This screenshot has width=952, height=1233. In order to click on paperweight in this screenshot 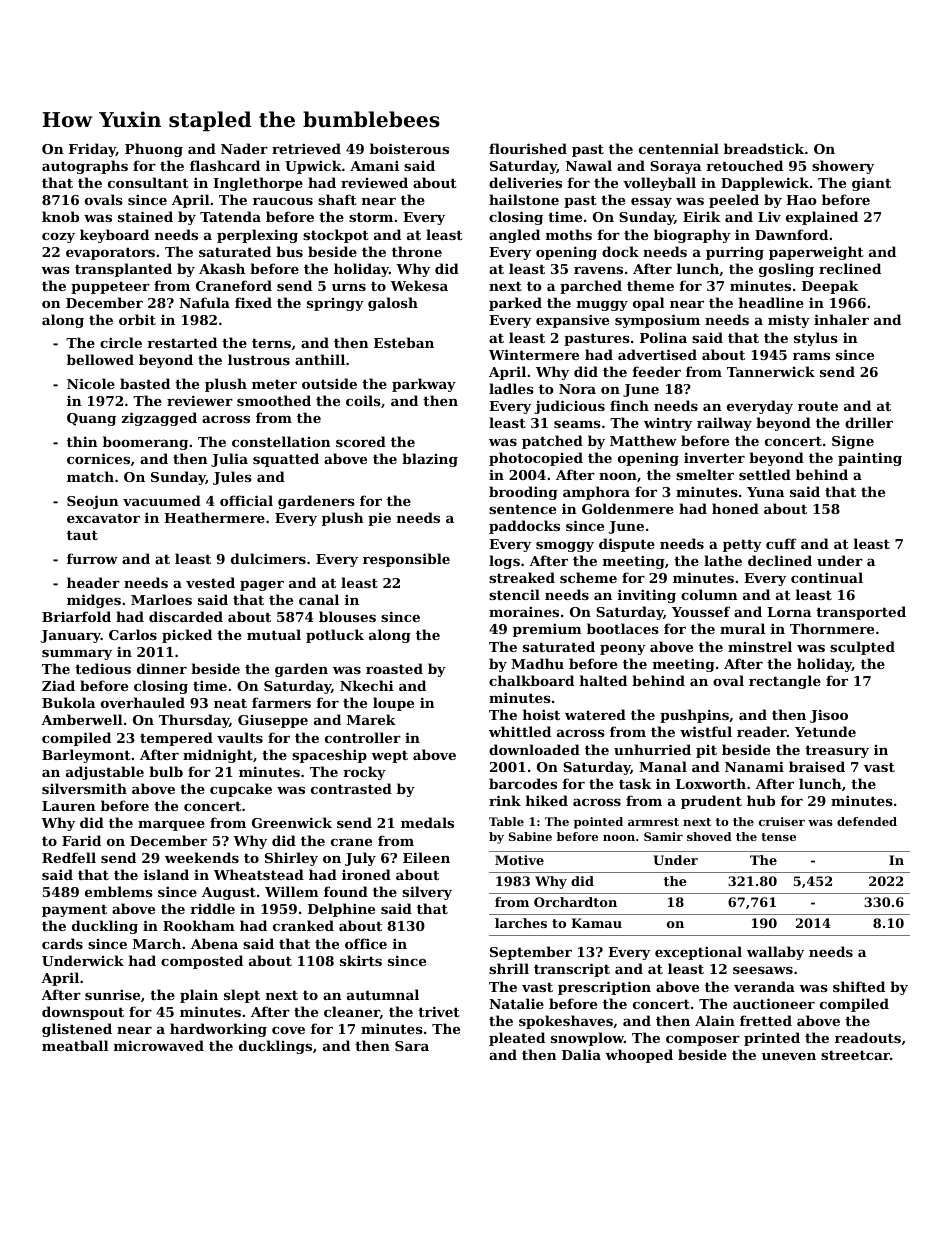, I will do `click(816, 253)`.
